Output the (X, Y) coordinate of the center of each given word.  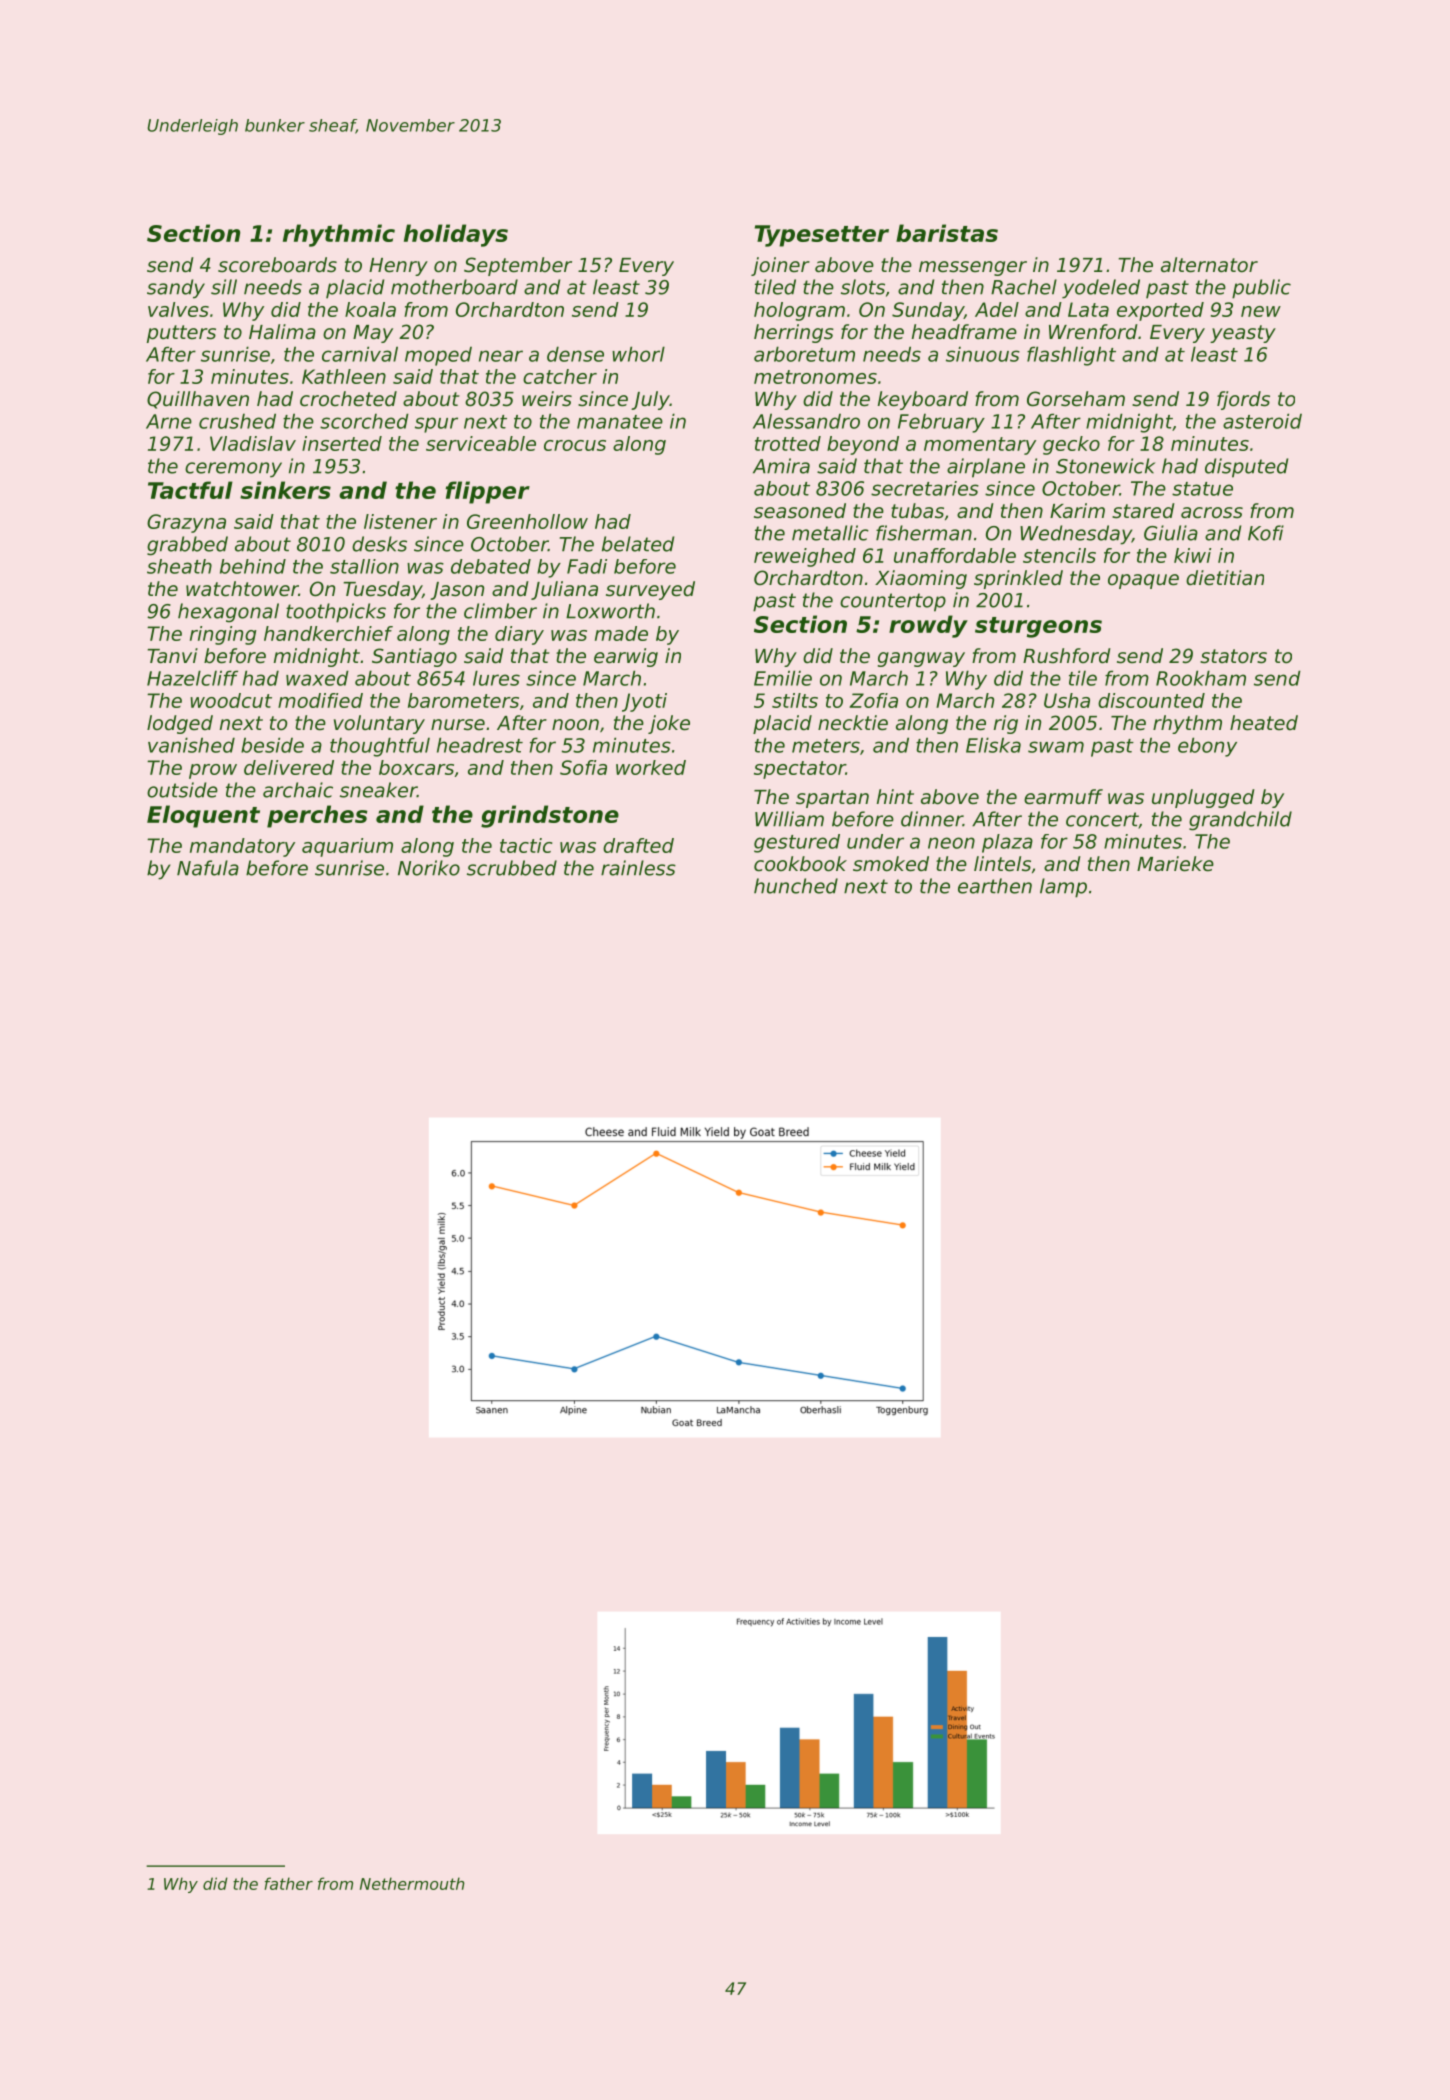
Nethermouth (412, 1883)
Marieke (1175, 864)
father (288, 1883)
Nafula (208, 868)
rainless (638, 868)
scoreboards (277, 265)
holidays (456, 235)
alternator (1209, 265)
